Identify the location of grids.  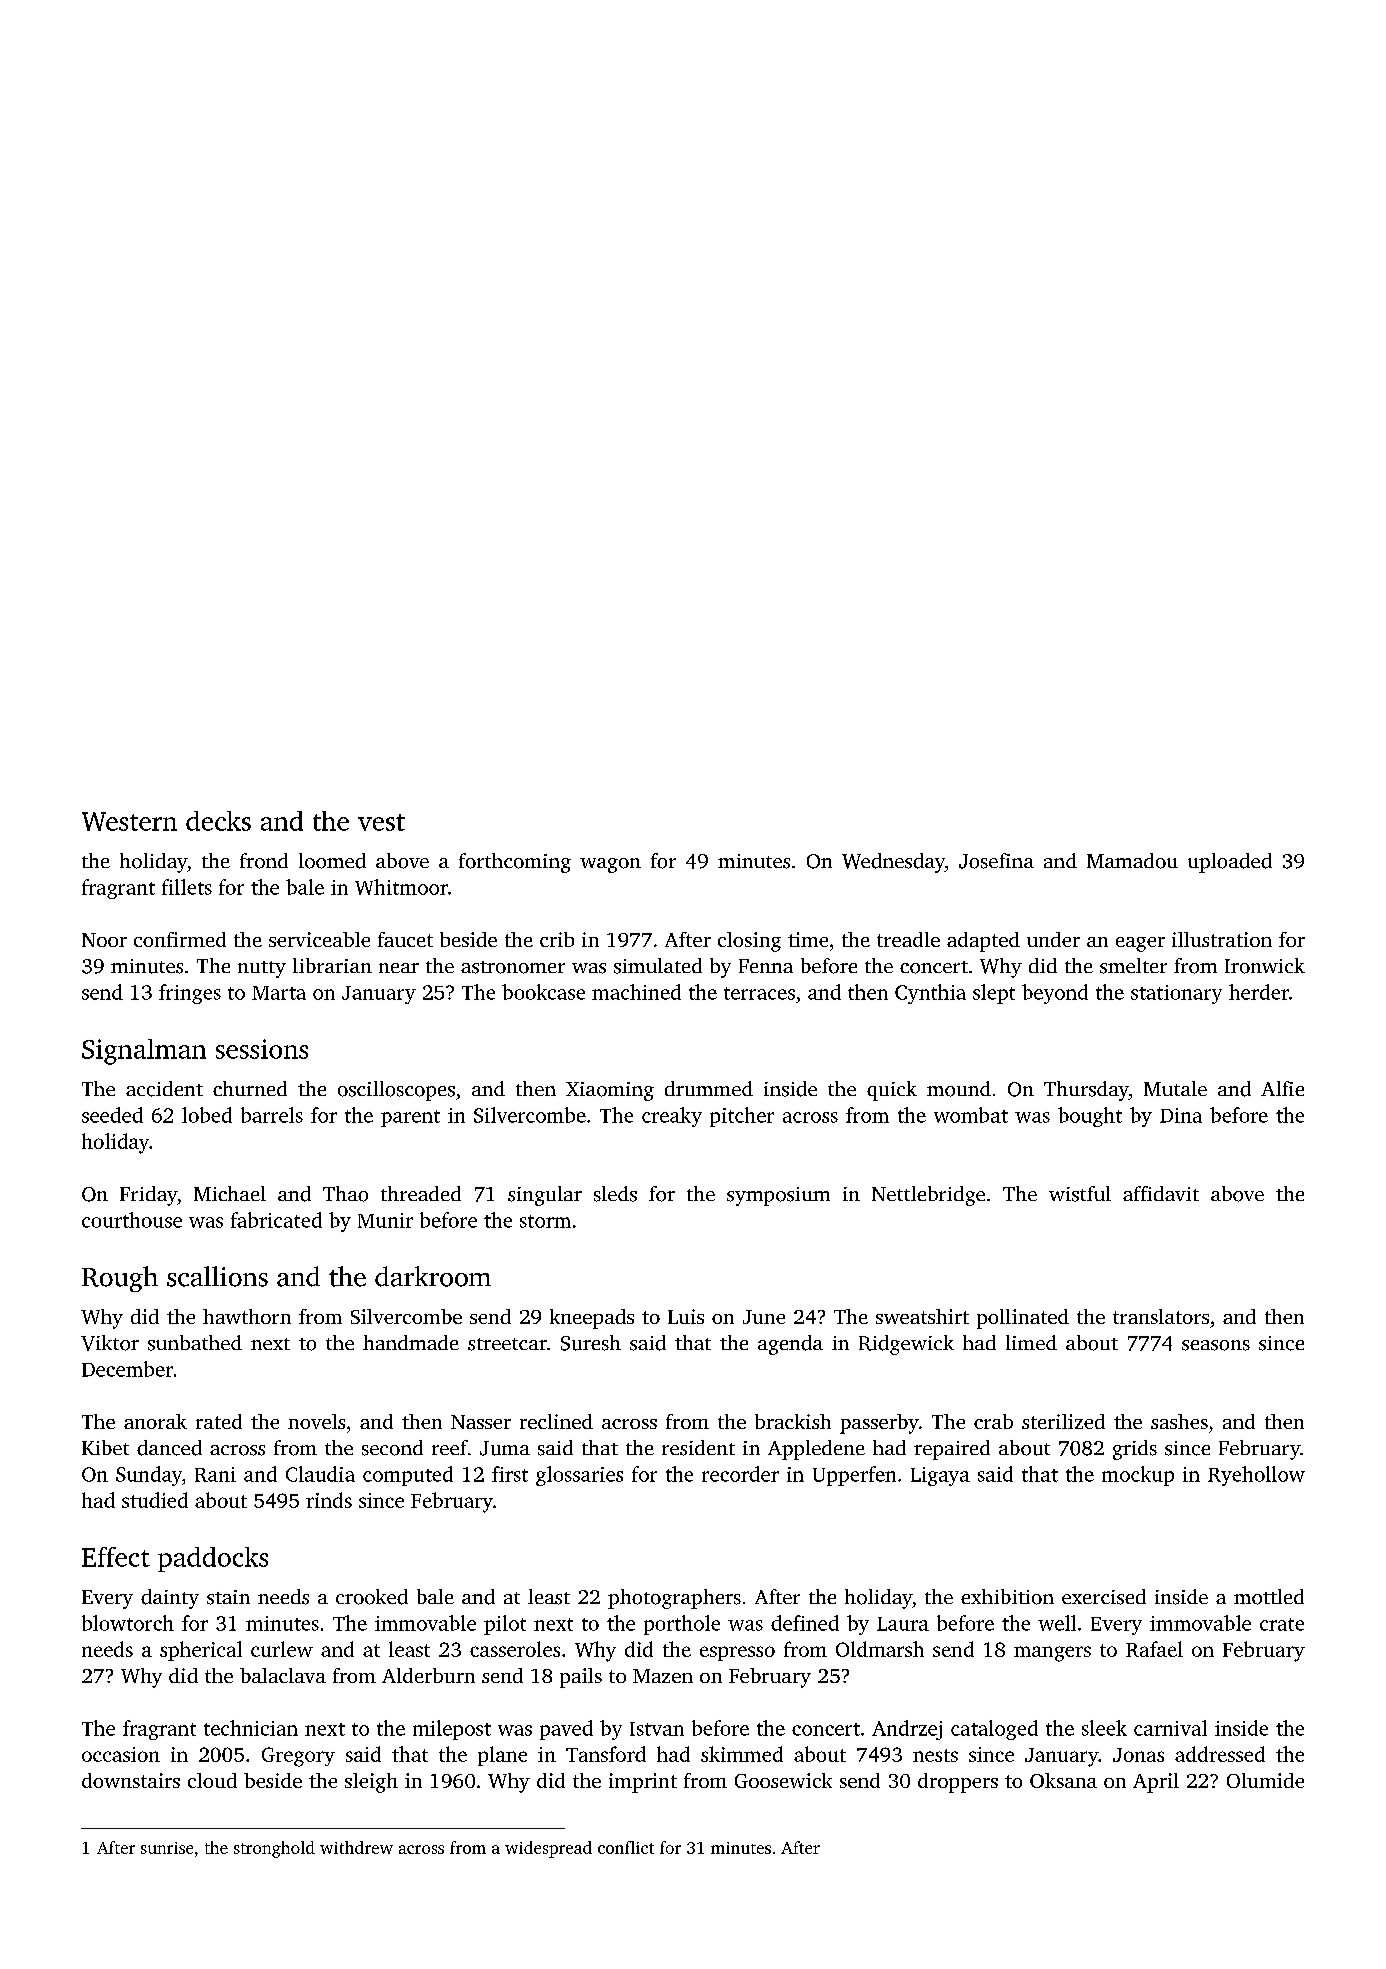
(1135, 1450).
